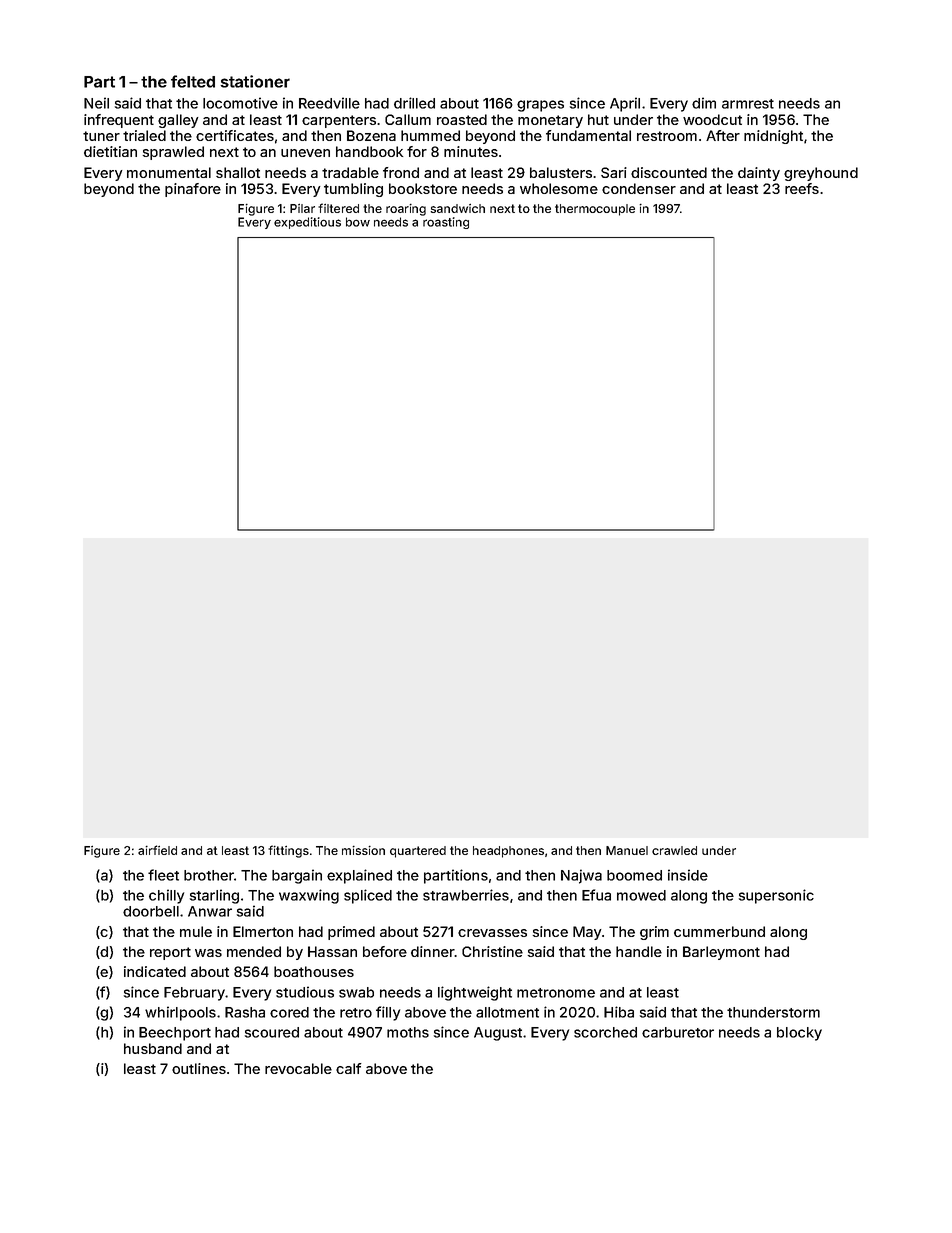 The width and height of the document is (952, 1233). I want to click on thermocouple, so click(595, 210).
